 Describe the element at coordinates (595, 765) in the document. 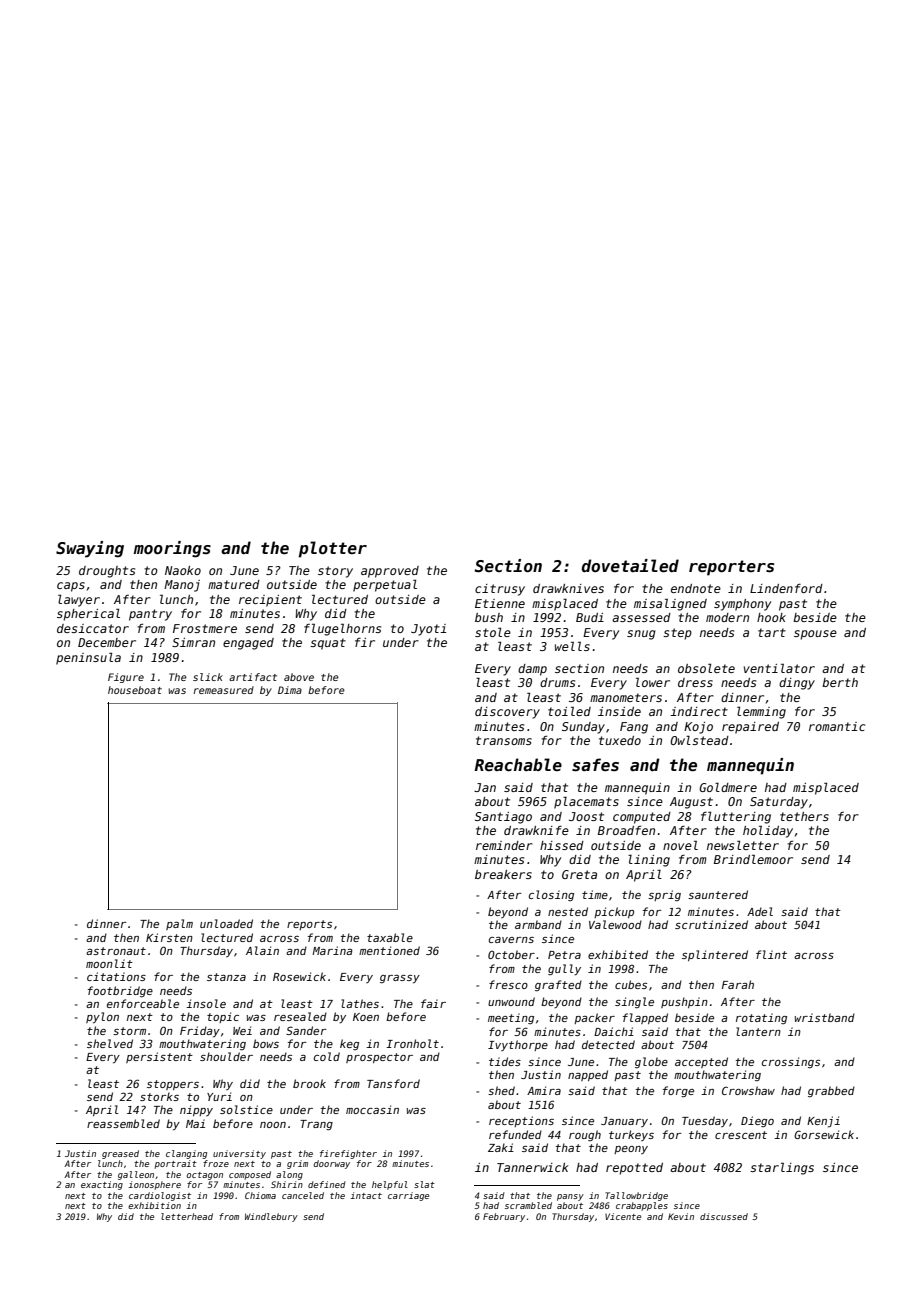

I see `safes` at that location.
